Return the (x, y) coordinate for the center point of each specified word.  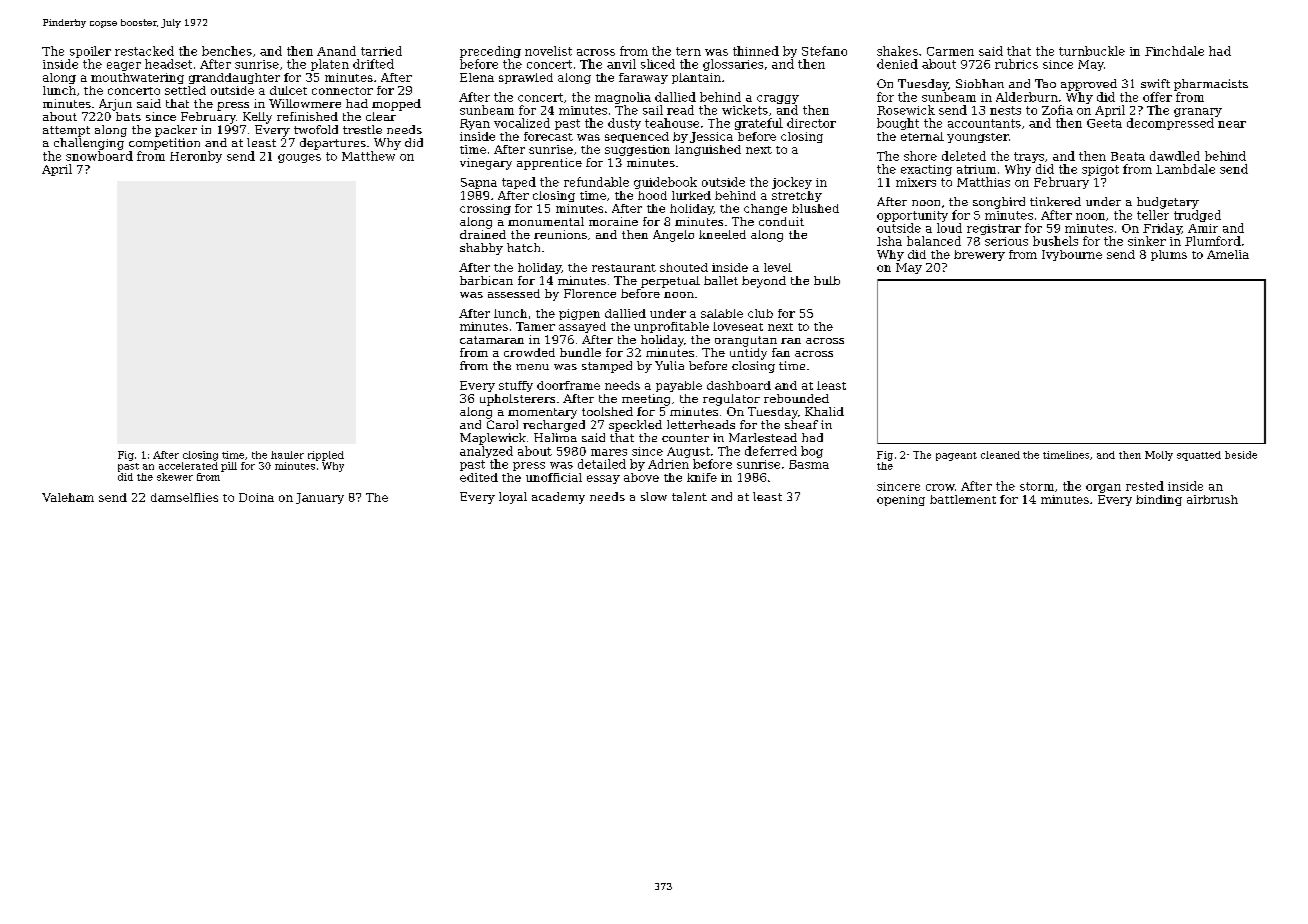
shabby (481, 249)
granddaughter (234, 78)
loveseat (738, 326)
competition (164, 144)
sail (653, 110)
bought (898, 124)
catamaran (492, 340)
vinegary (486, 164)
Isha (889, 241)
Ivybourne (1072, 255)
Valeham (68, 497)
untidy (748, 354)
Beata (1128, 156)
